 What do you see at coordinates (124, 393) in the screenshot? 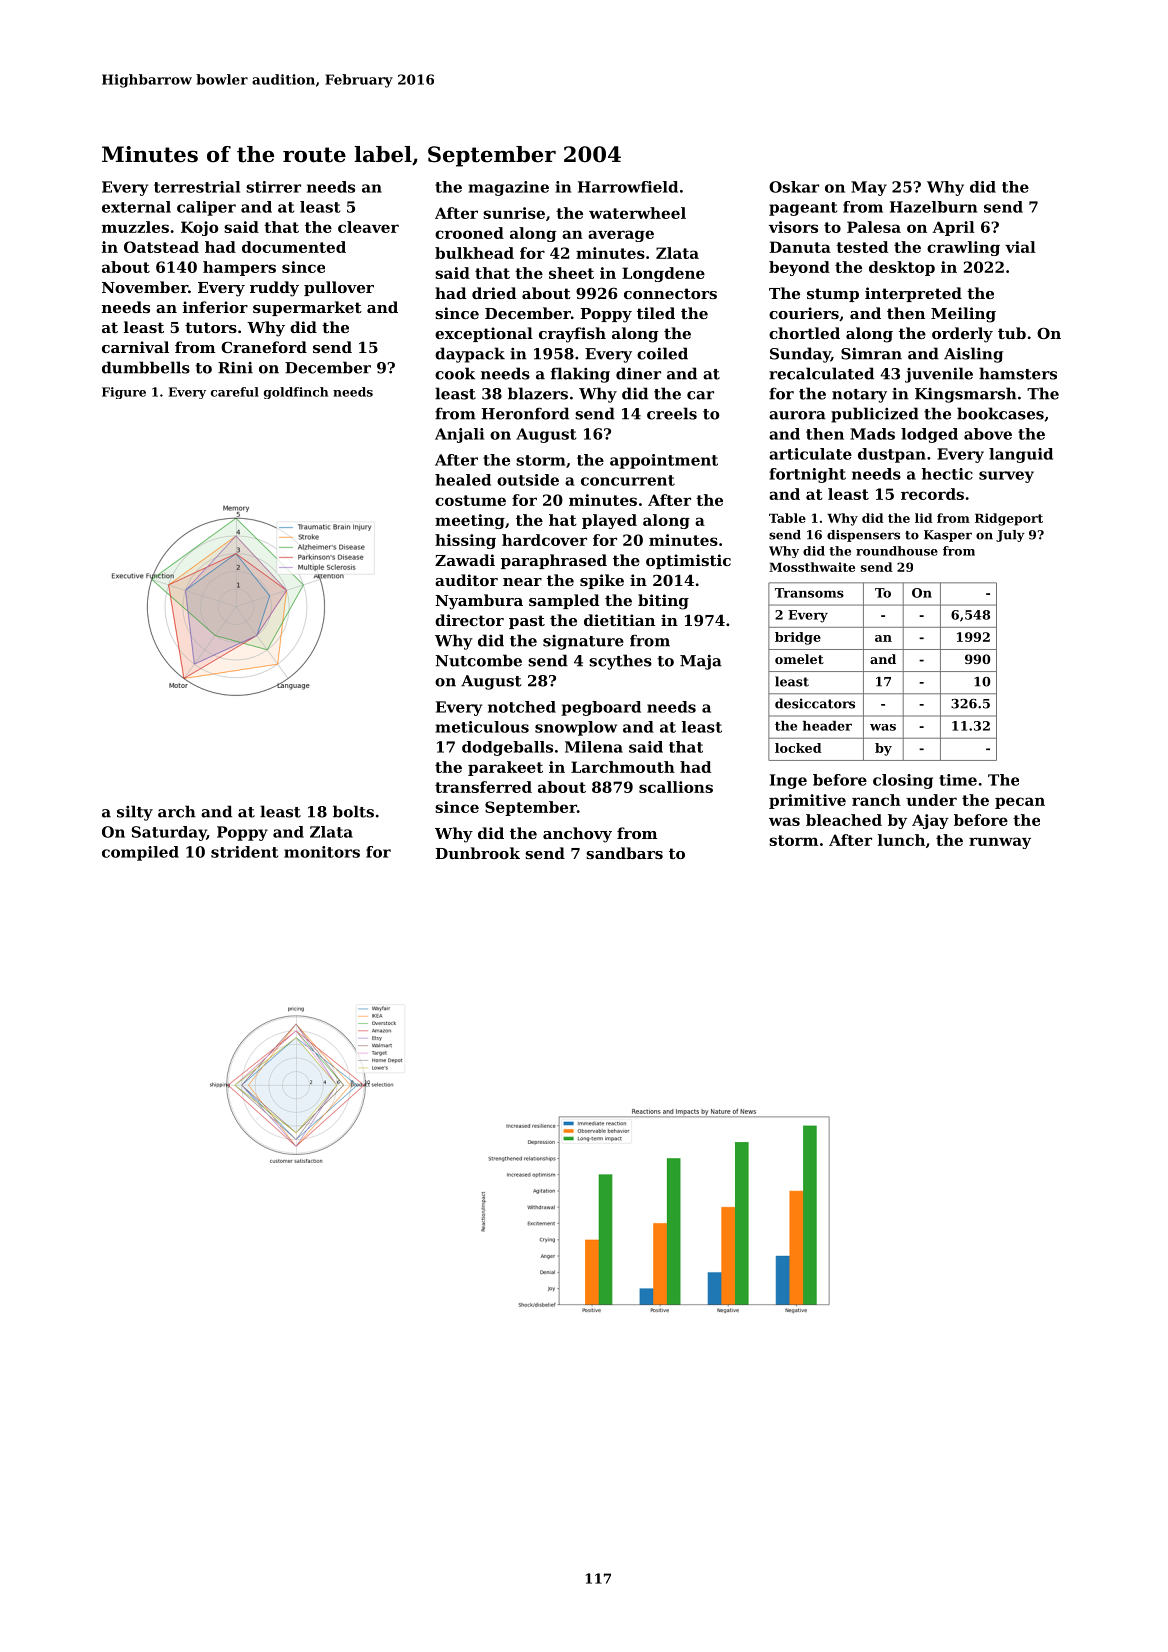
I see `Figure` at bounding box center [124, 393].
